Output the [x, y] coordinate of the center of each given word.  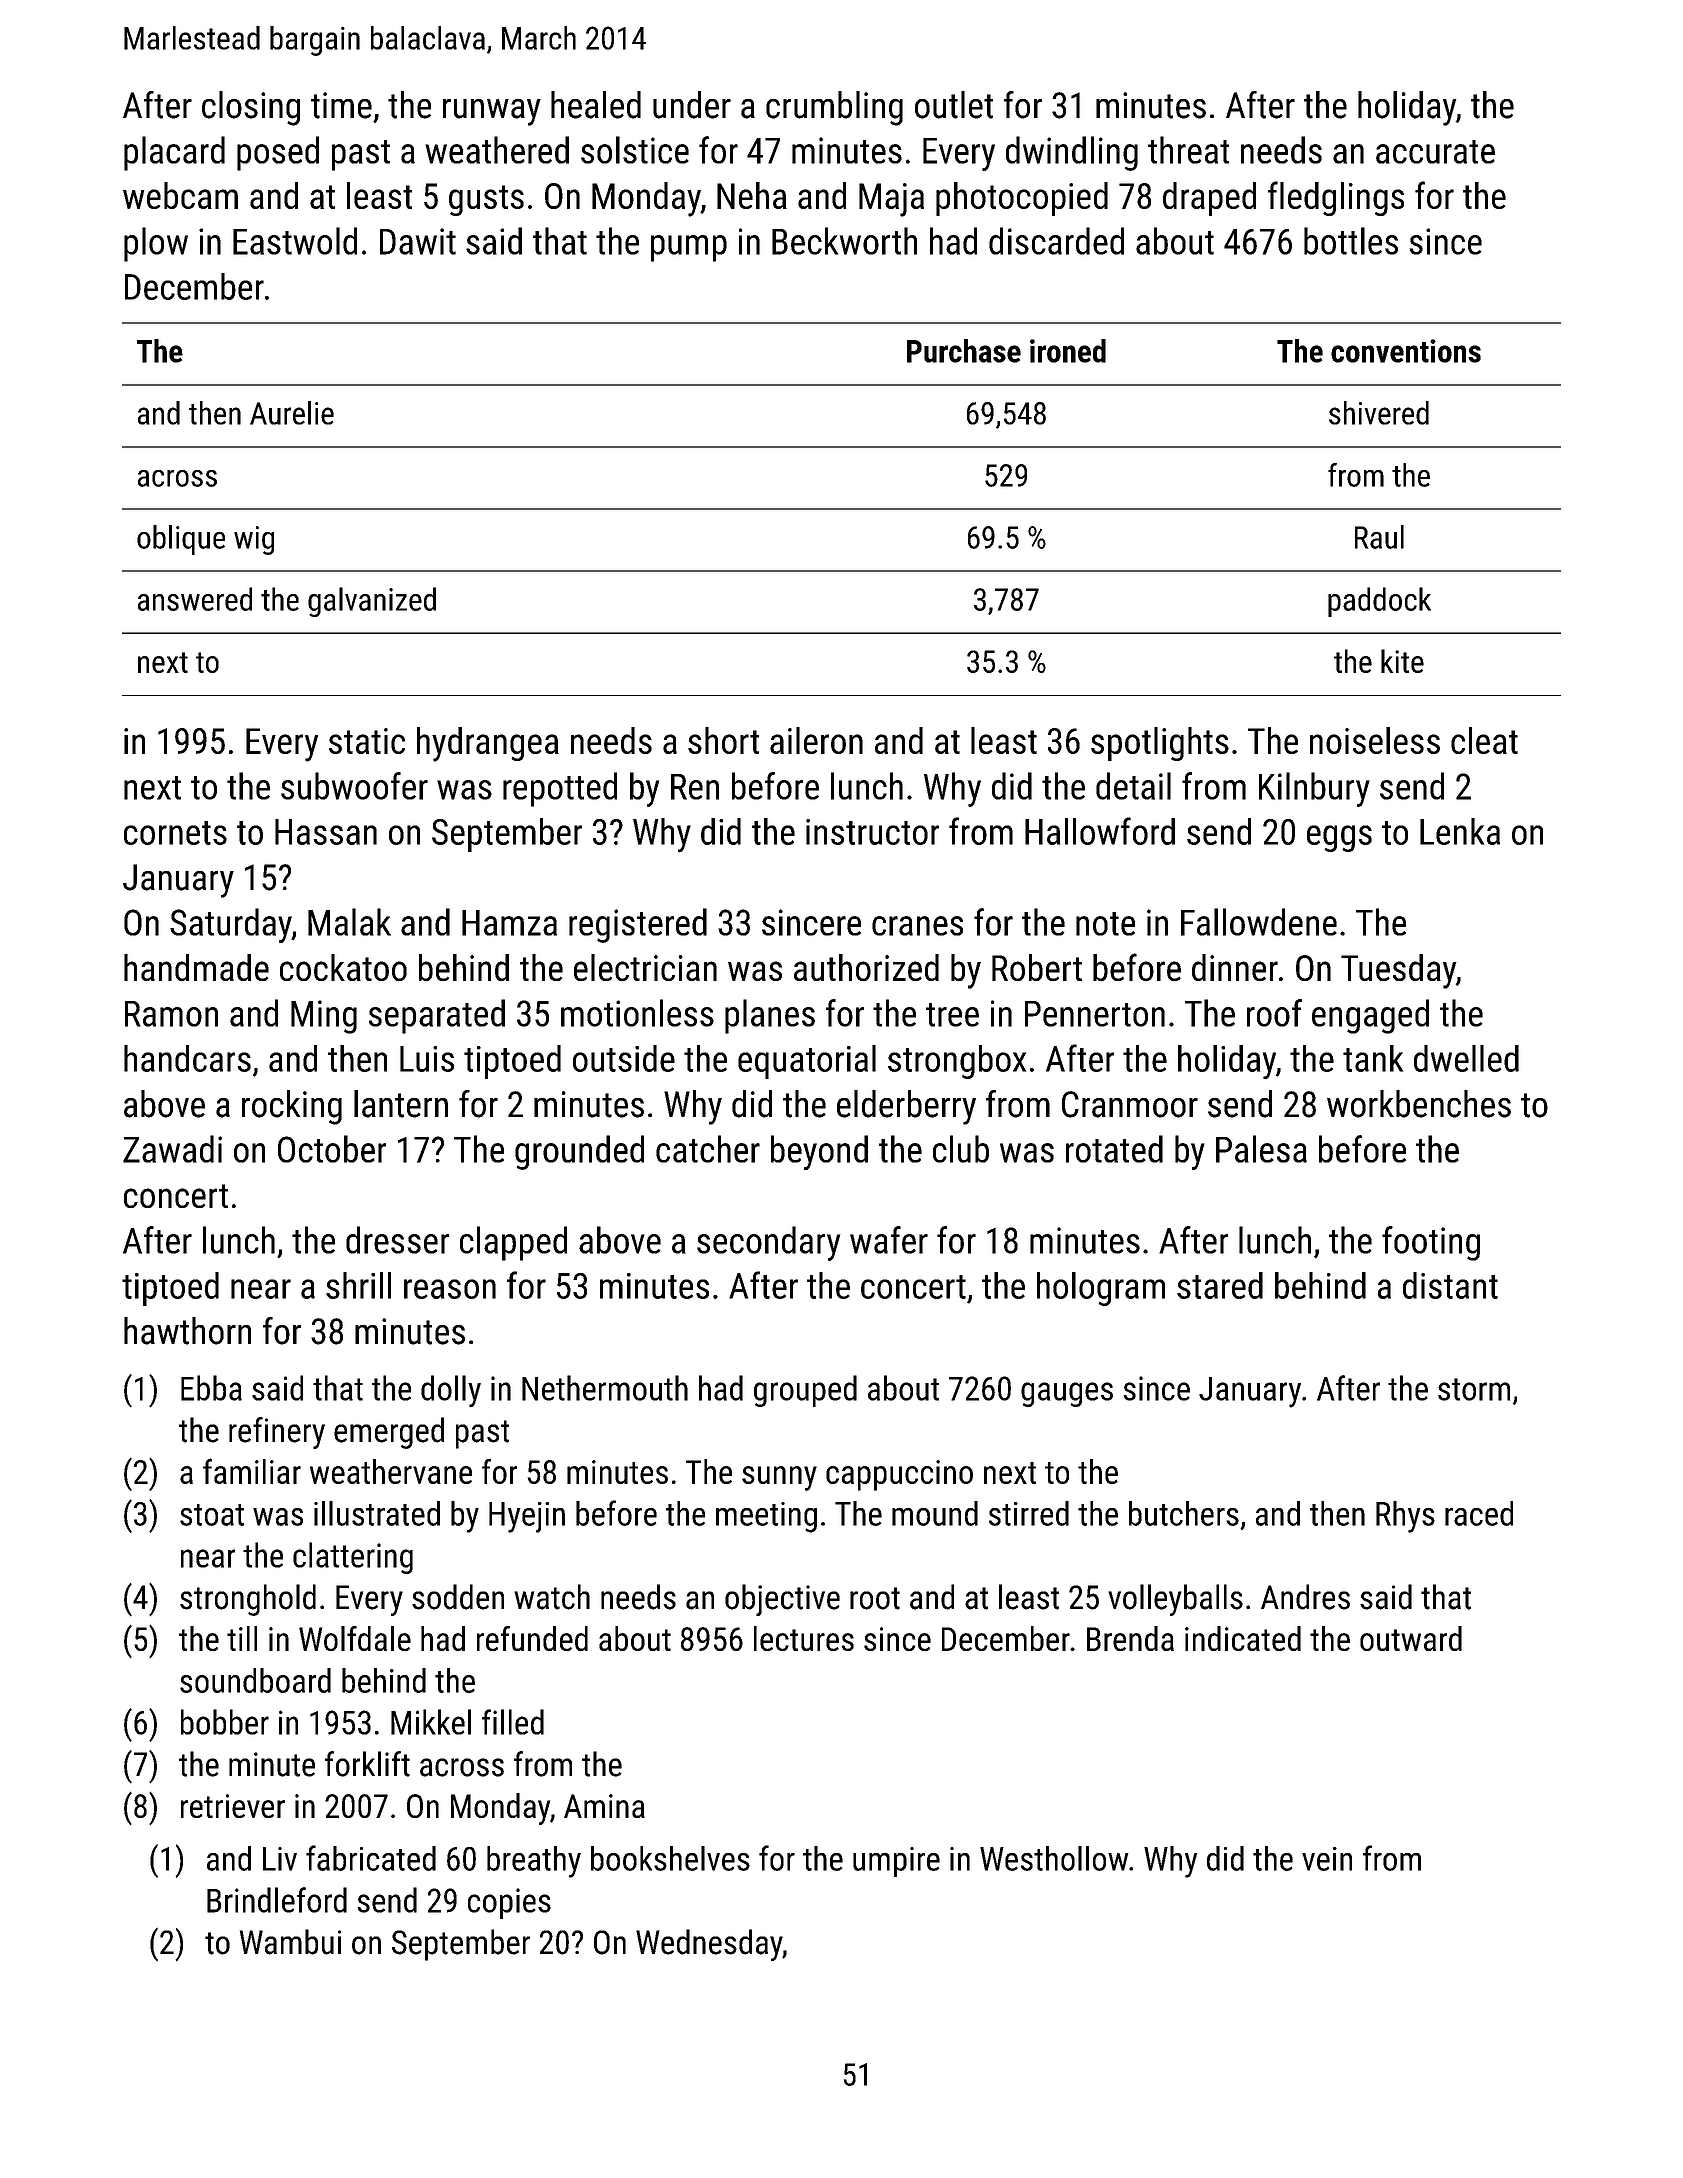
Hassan [326, 832]
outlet [954, 105]
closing [251, 108]
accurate [1435, 152]
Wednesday [709, 1945]
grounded [579, 1152]
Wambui [290, 1942]
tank [1373, 1058]
